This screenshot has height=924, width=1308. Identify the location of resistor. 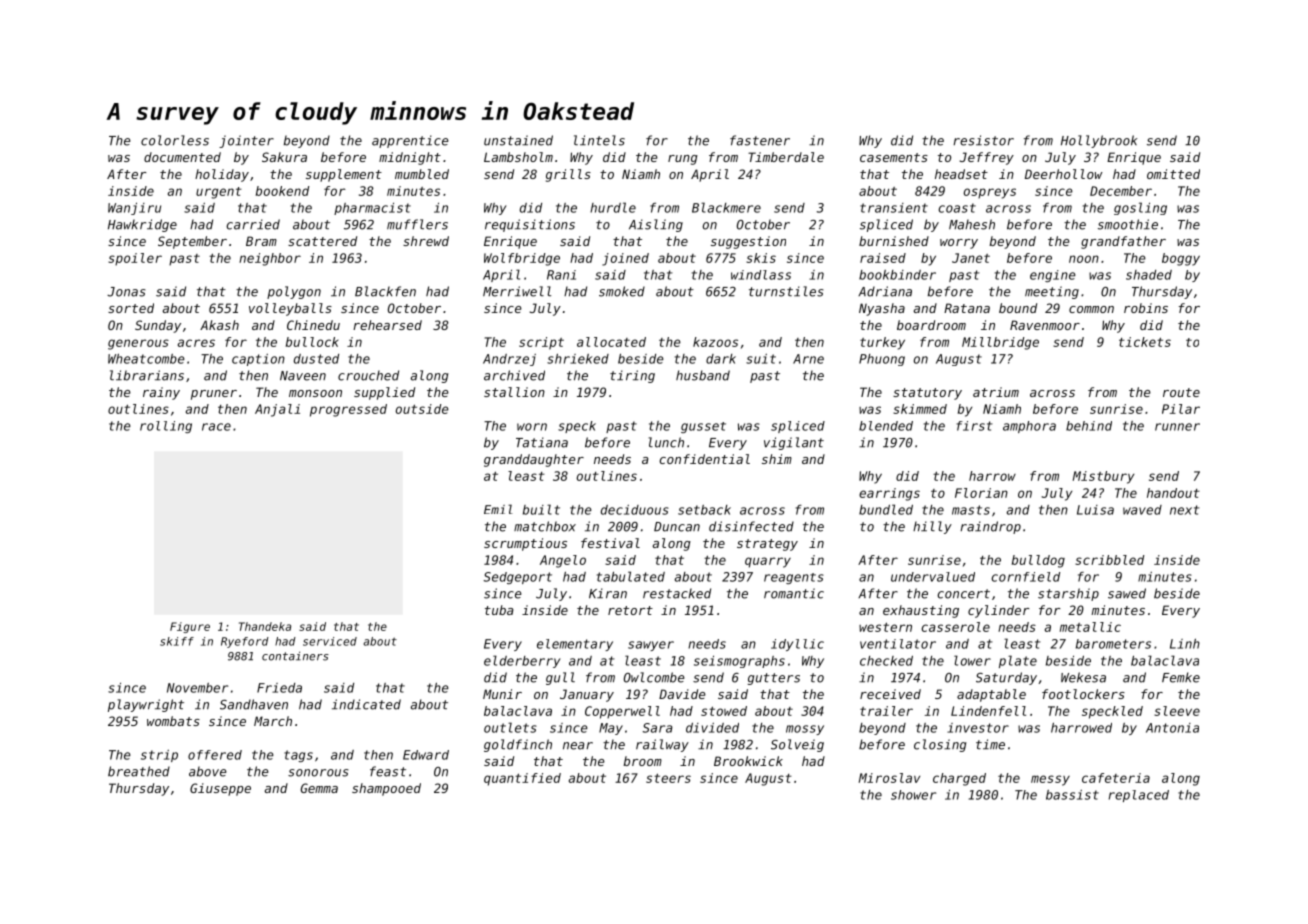
(984, 140).
